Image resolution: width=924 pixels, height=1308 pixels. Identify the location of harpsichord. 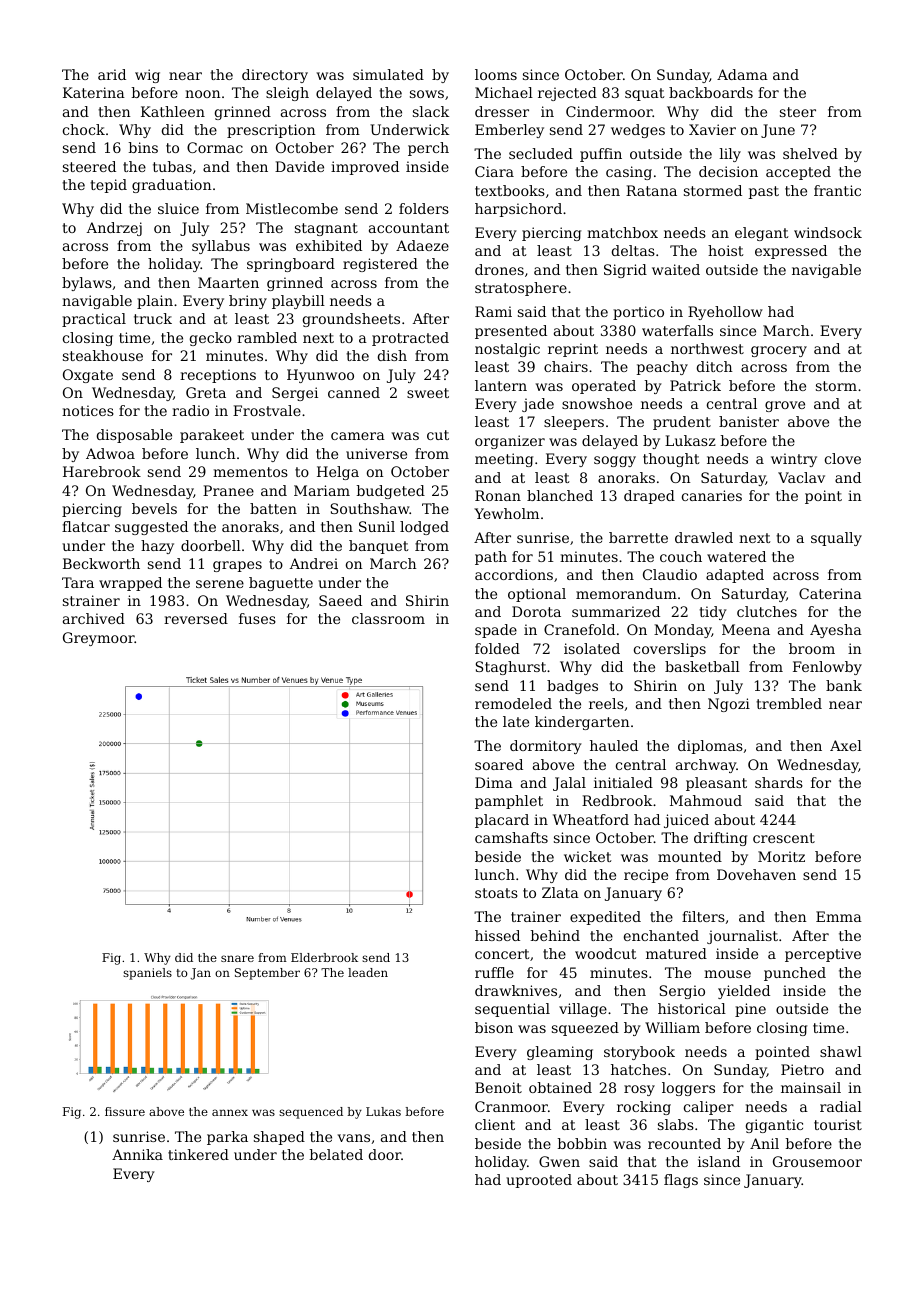
(518, 210).
